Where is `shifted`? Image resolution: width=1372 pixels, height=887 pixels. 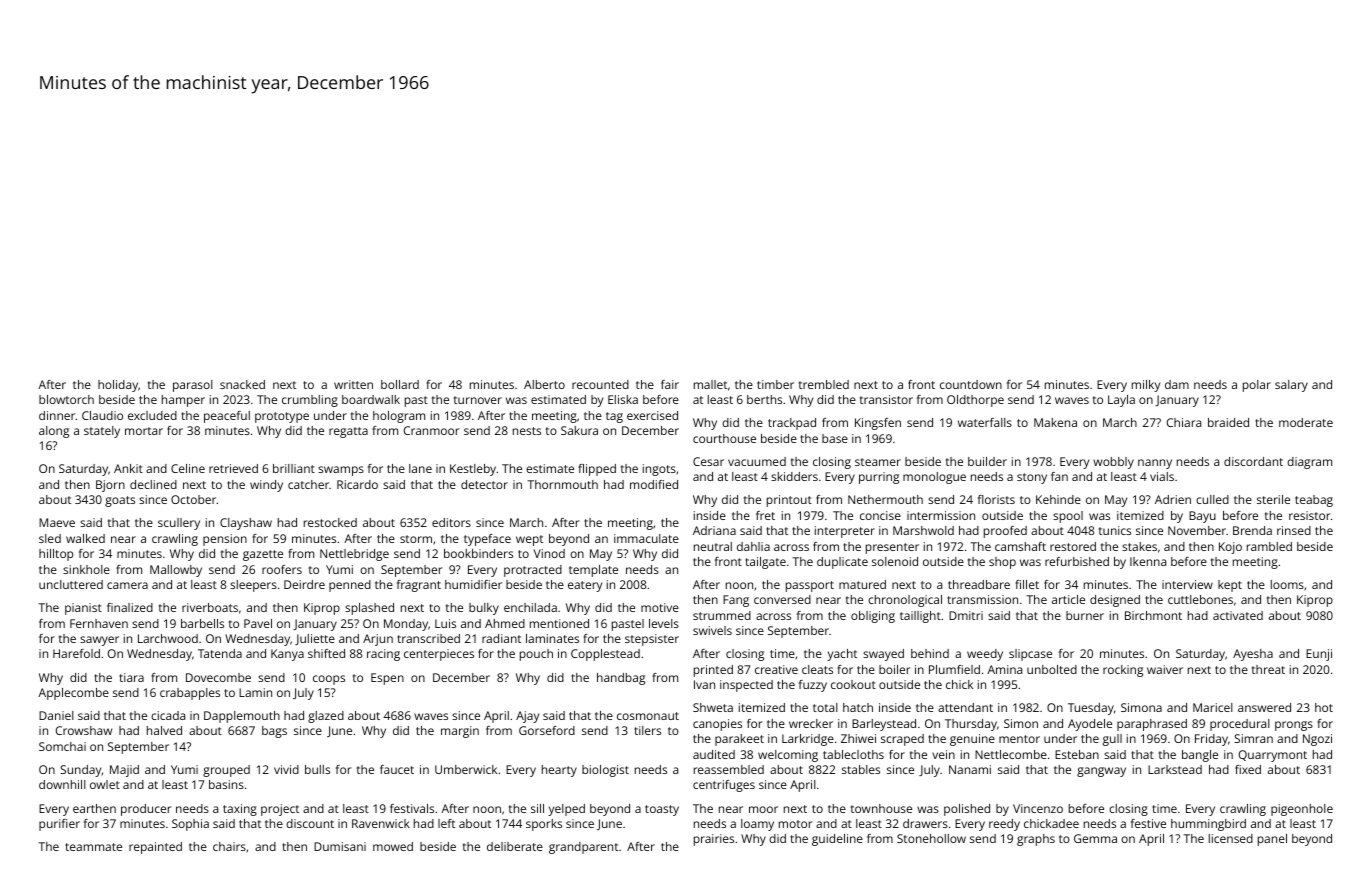 shifted is located at coordinates (326, 653).
